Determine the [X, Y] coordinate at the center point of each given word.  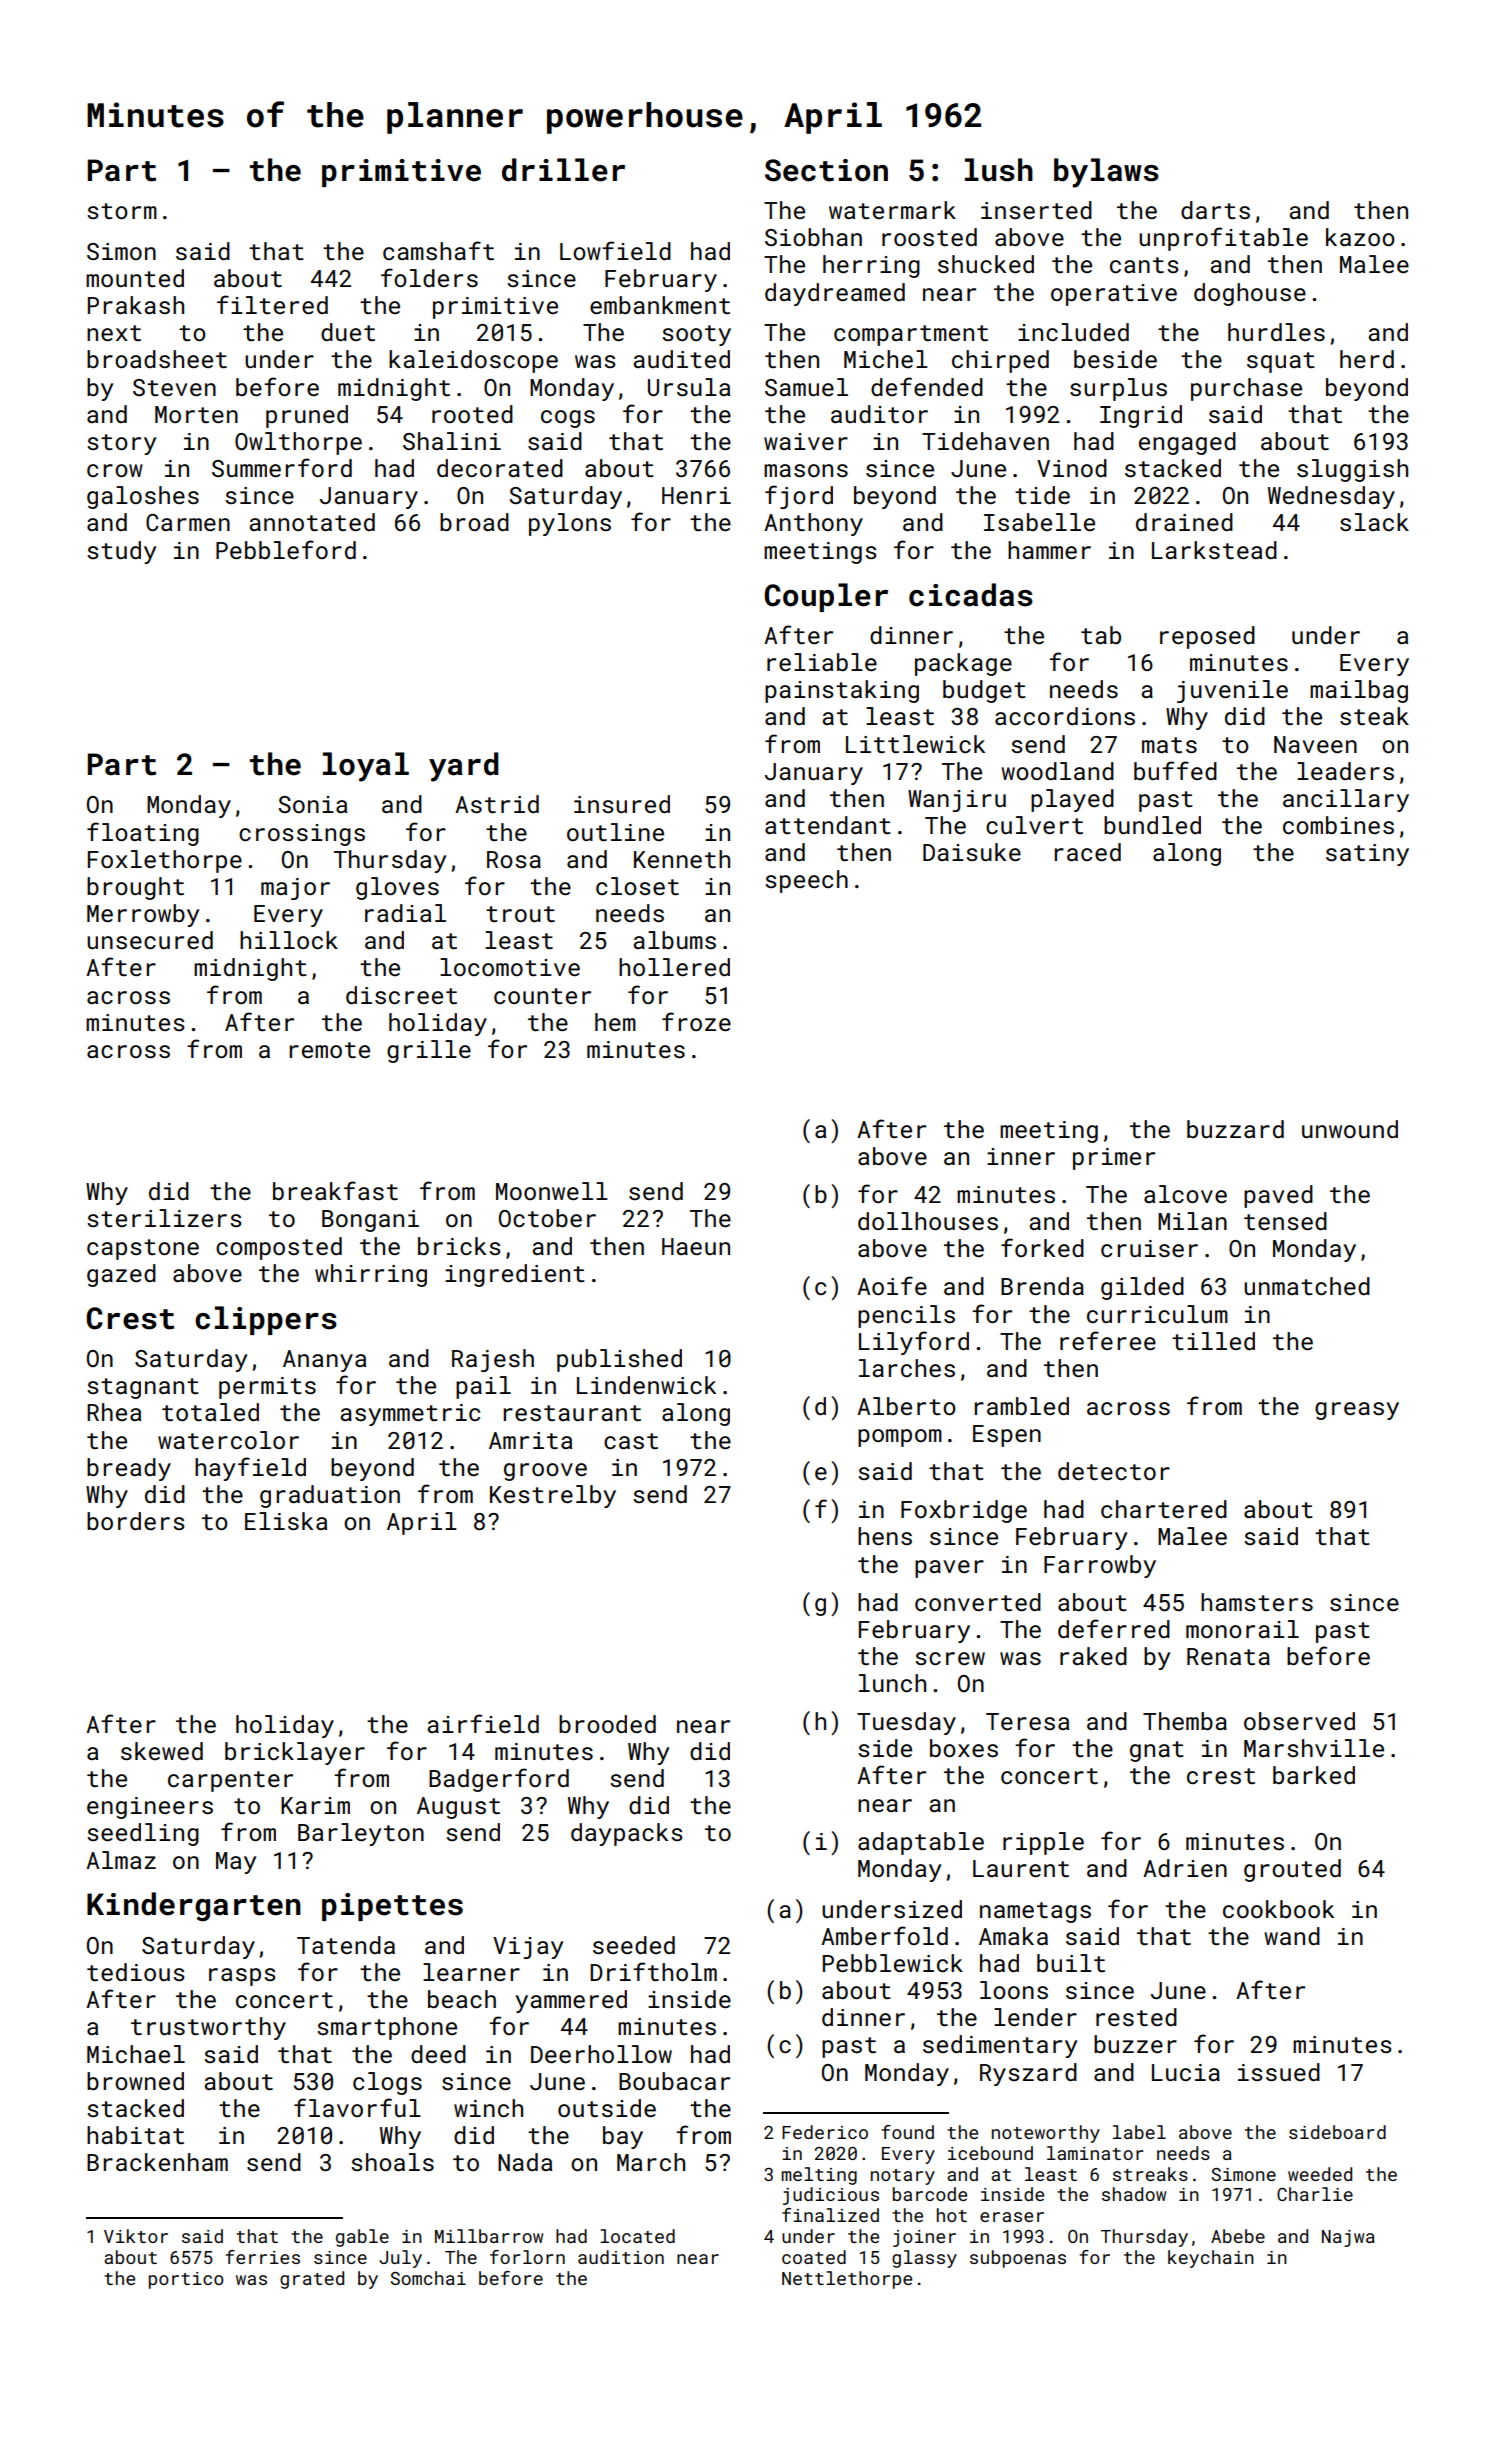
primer [1114, 1159]
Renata [1228, 1656]
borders [136, 1521]
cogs [568, 419]
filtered [272, 304]
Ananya [324, 1361]
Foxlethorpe [165, 861]
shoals [392, 2162]
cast [631, 1441]
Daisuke [972, 852]
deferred [1114, 1628]
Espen [1007, 1436]
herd [1367, 359]
